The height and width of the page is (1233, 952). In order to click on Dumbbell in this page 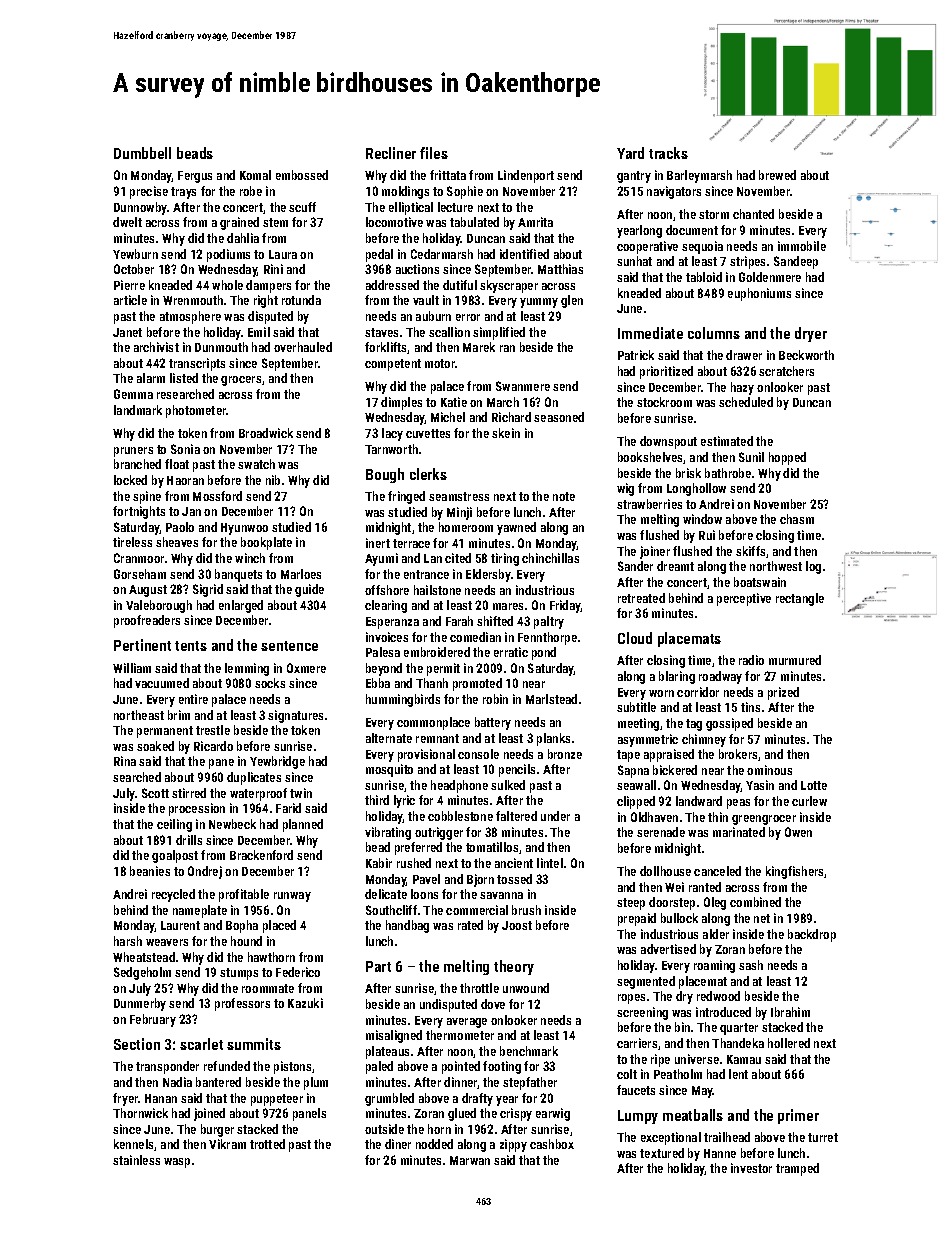, I will do `click(142, 153)`.
